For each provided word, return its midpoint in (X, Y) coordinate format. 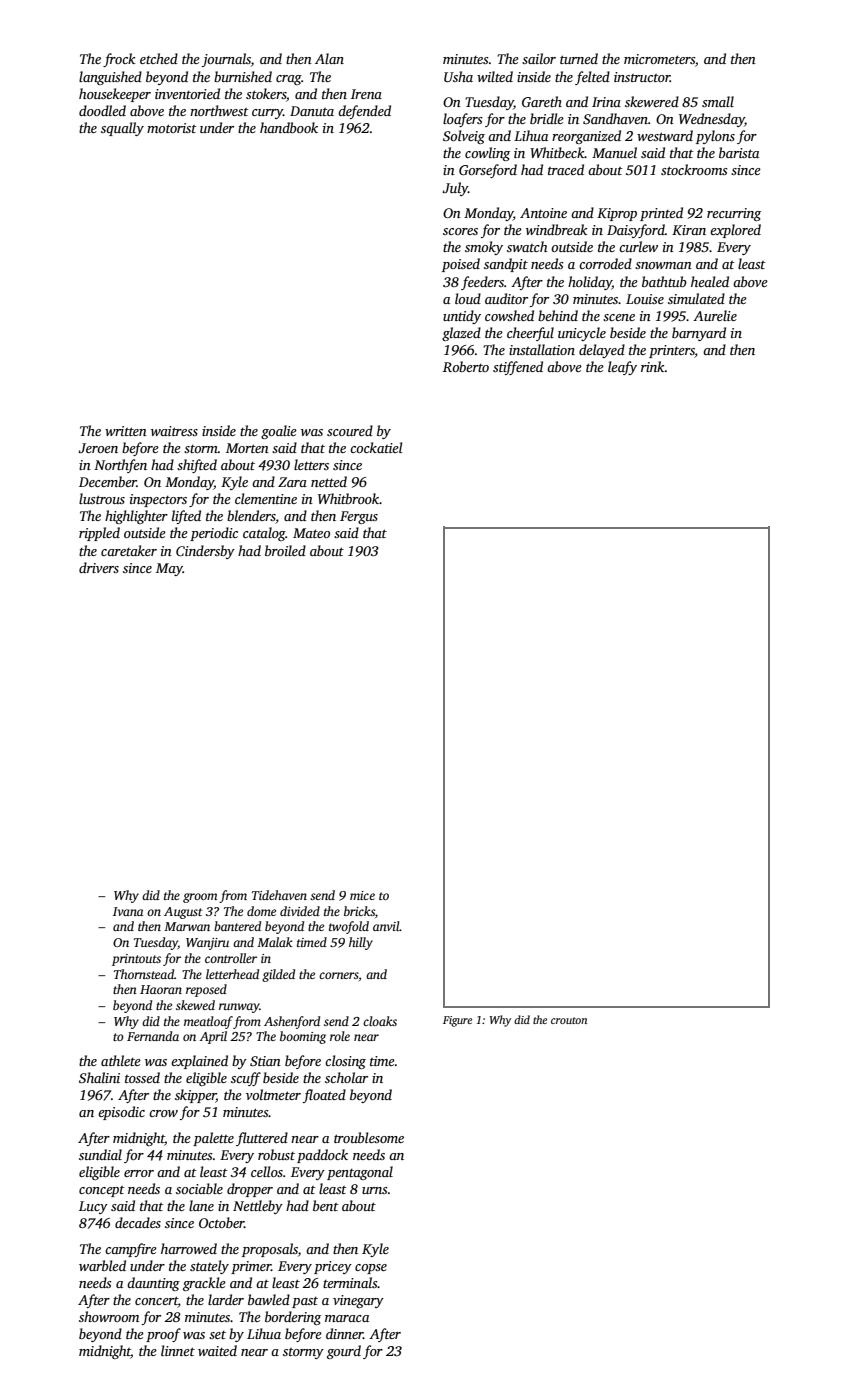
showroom (109, 1316)
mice (362, 895)
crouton (569, 1020)
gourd (344, 1352)
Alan (329, 58)
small (718, 101)
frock (119, 60)
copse (371, 1269)
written (126, 431)
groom (200, 898)
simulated (696, 298)
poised (461, 265)
